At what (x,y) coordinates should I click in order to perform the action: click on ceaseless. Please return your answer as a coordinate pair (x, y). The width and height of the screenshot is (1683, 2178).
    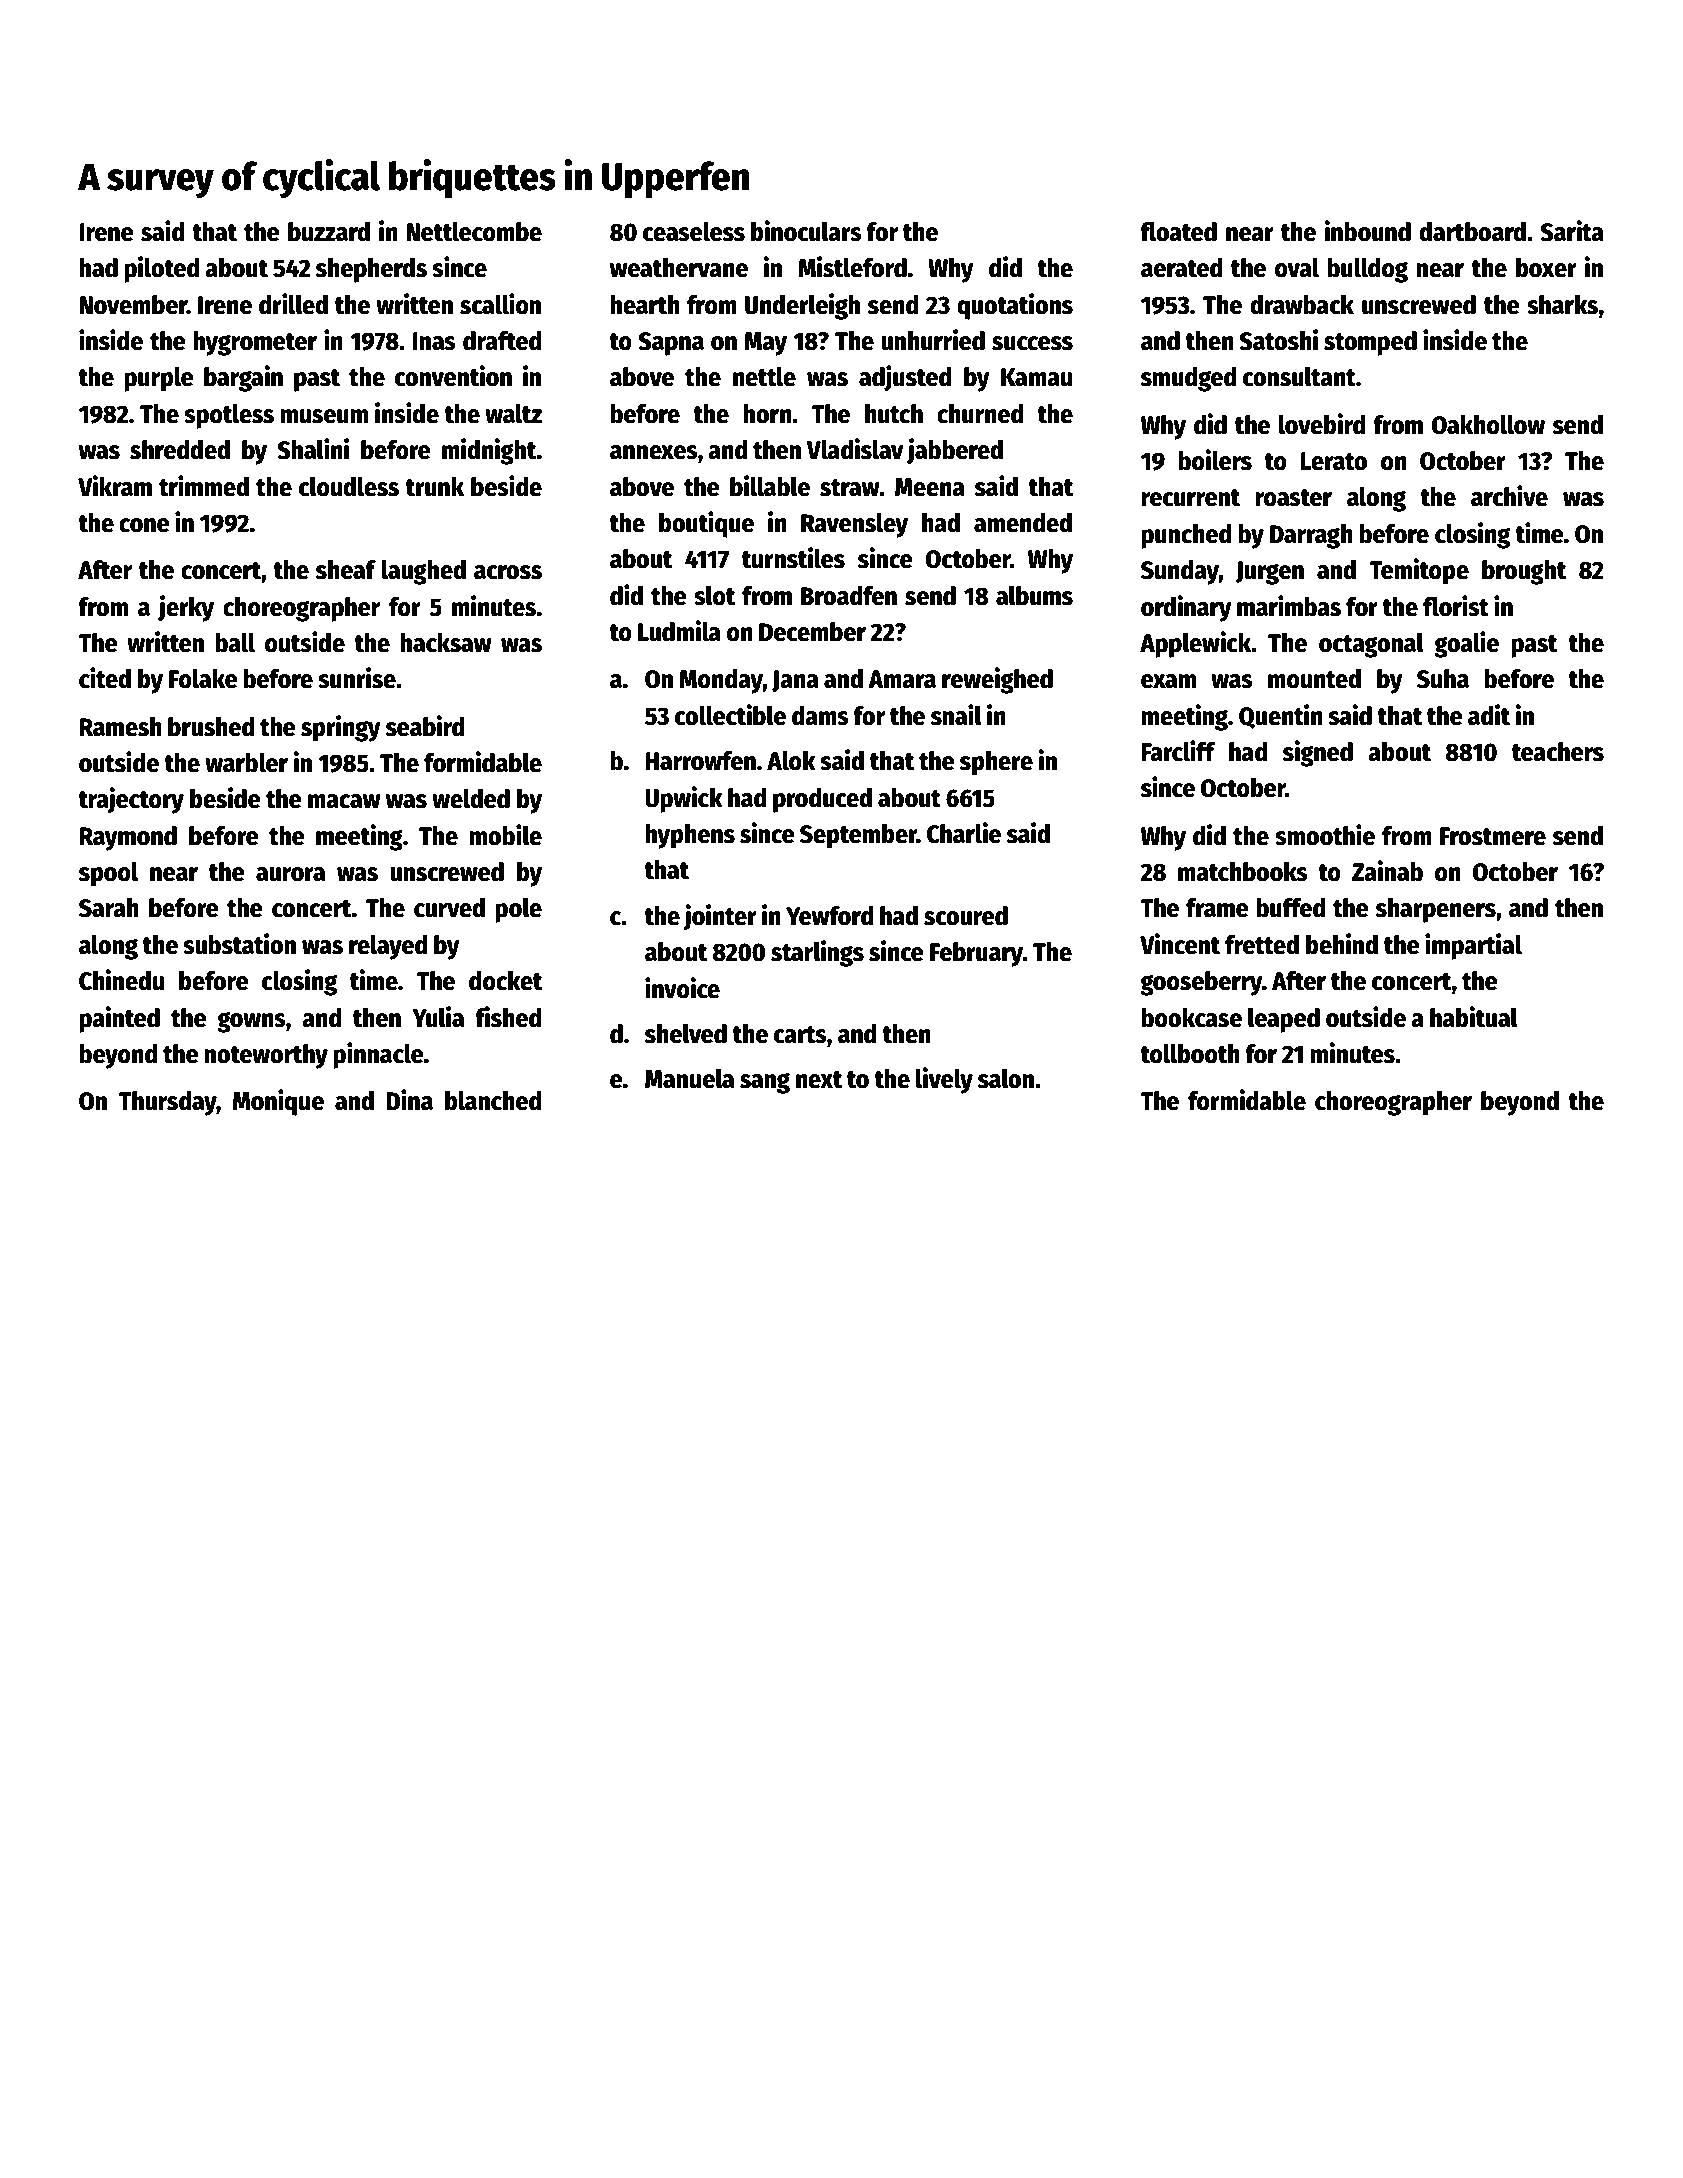
    Looking at the image, I should click on (694, 231).
